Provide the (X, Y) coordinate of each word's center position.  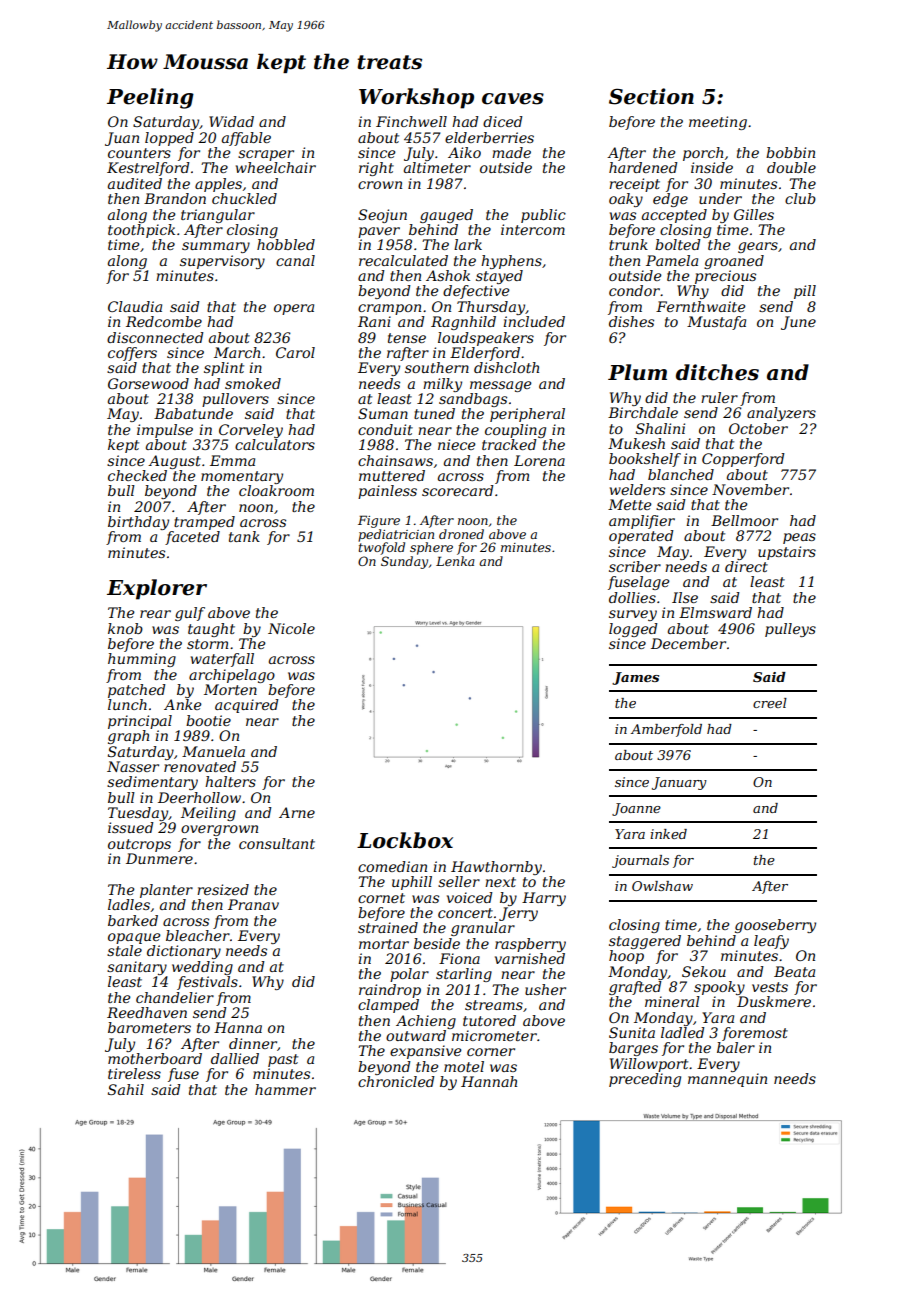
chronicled (396, 1081)
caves (513, 99)
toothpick (141, 231)
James (635, 678)
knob (125, 628)
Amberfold (666, 730)
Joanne (636, 809)
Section (651, 96)
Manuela (213, 751)
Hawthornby (496, 868)
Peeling (150, 98)
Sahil (126, 1089)
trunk (628, 244)
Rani (374, 321)
